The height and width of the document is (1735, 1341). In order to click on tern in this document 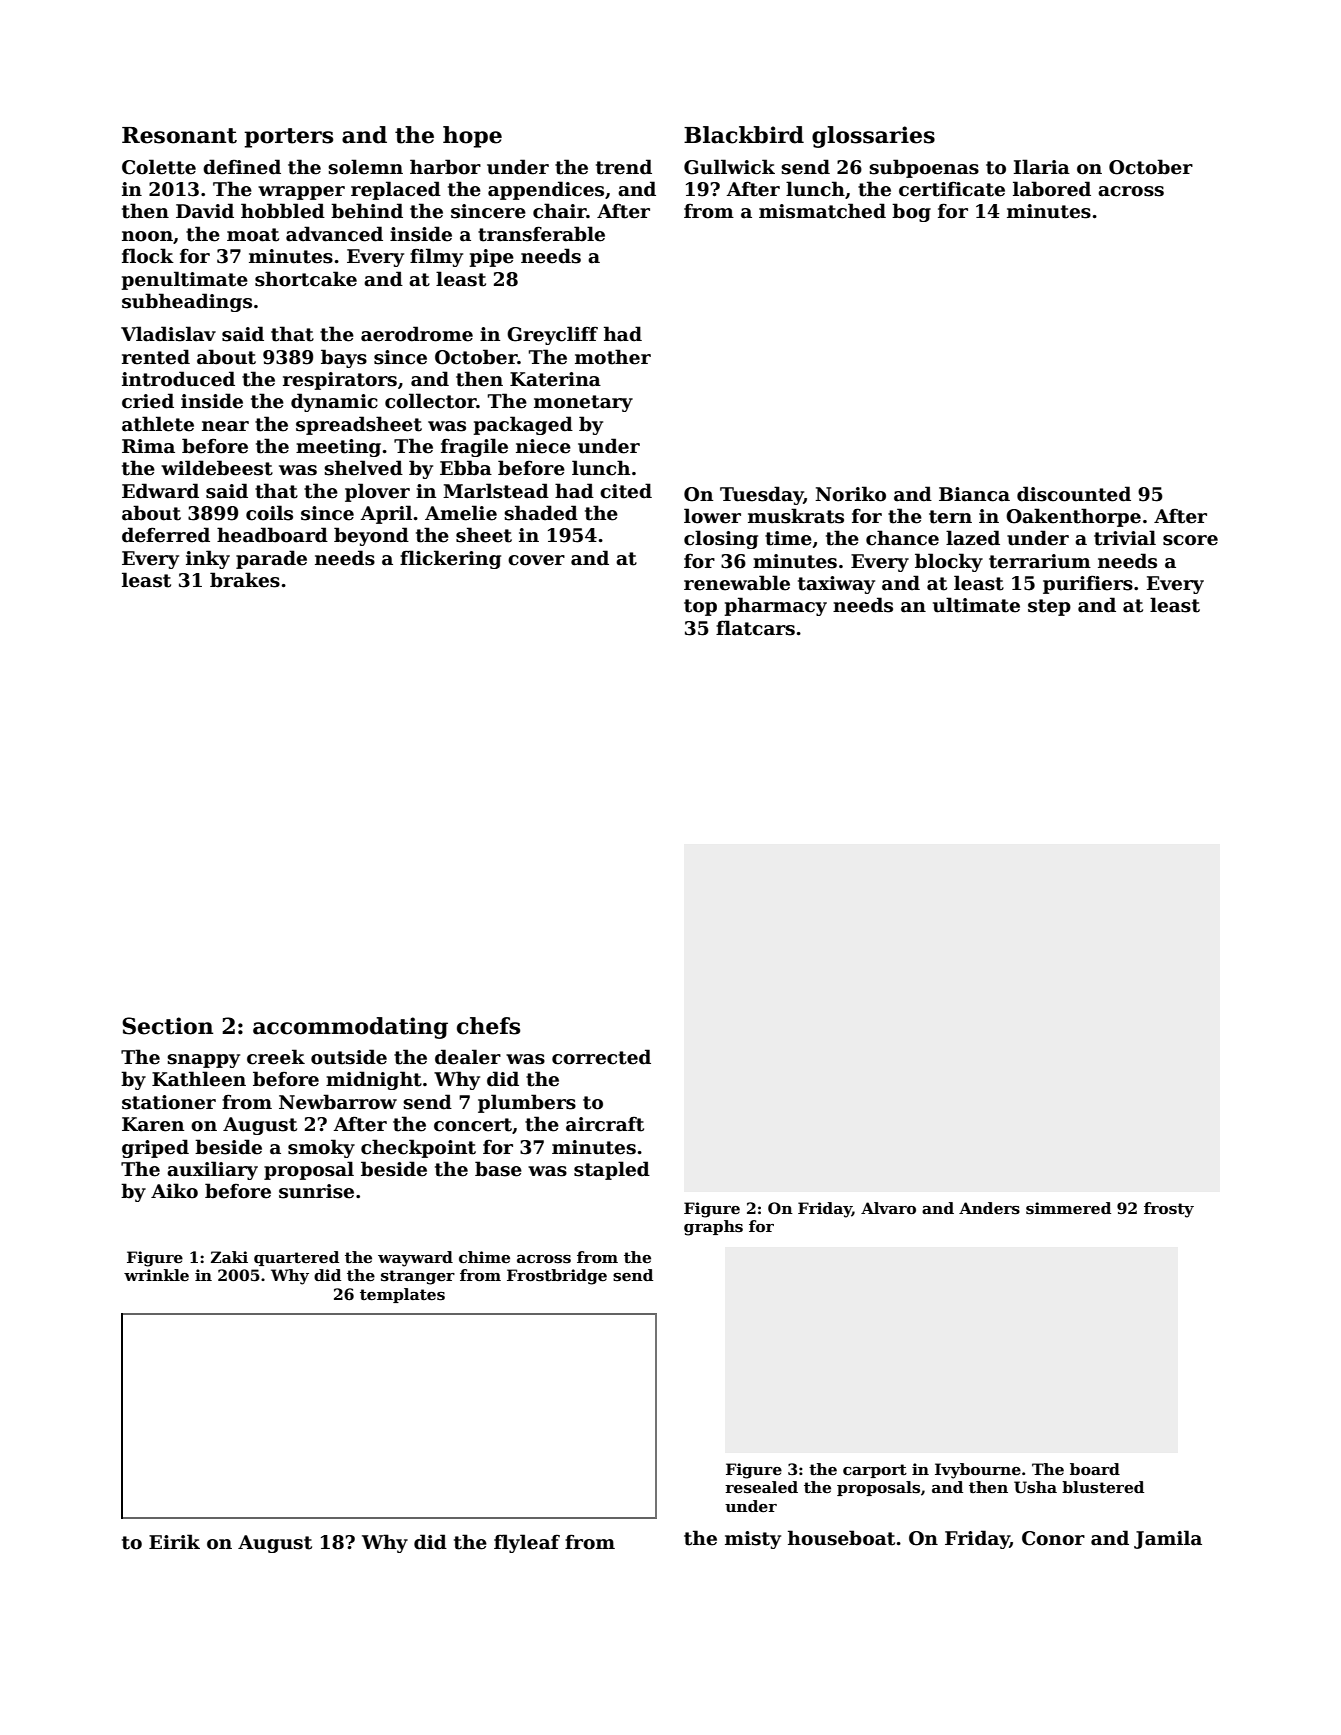, I will do `click(950, 517)`.
